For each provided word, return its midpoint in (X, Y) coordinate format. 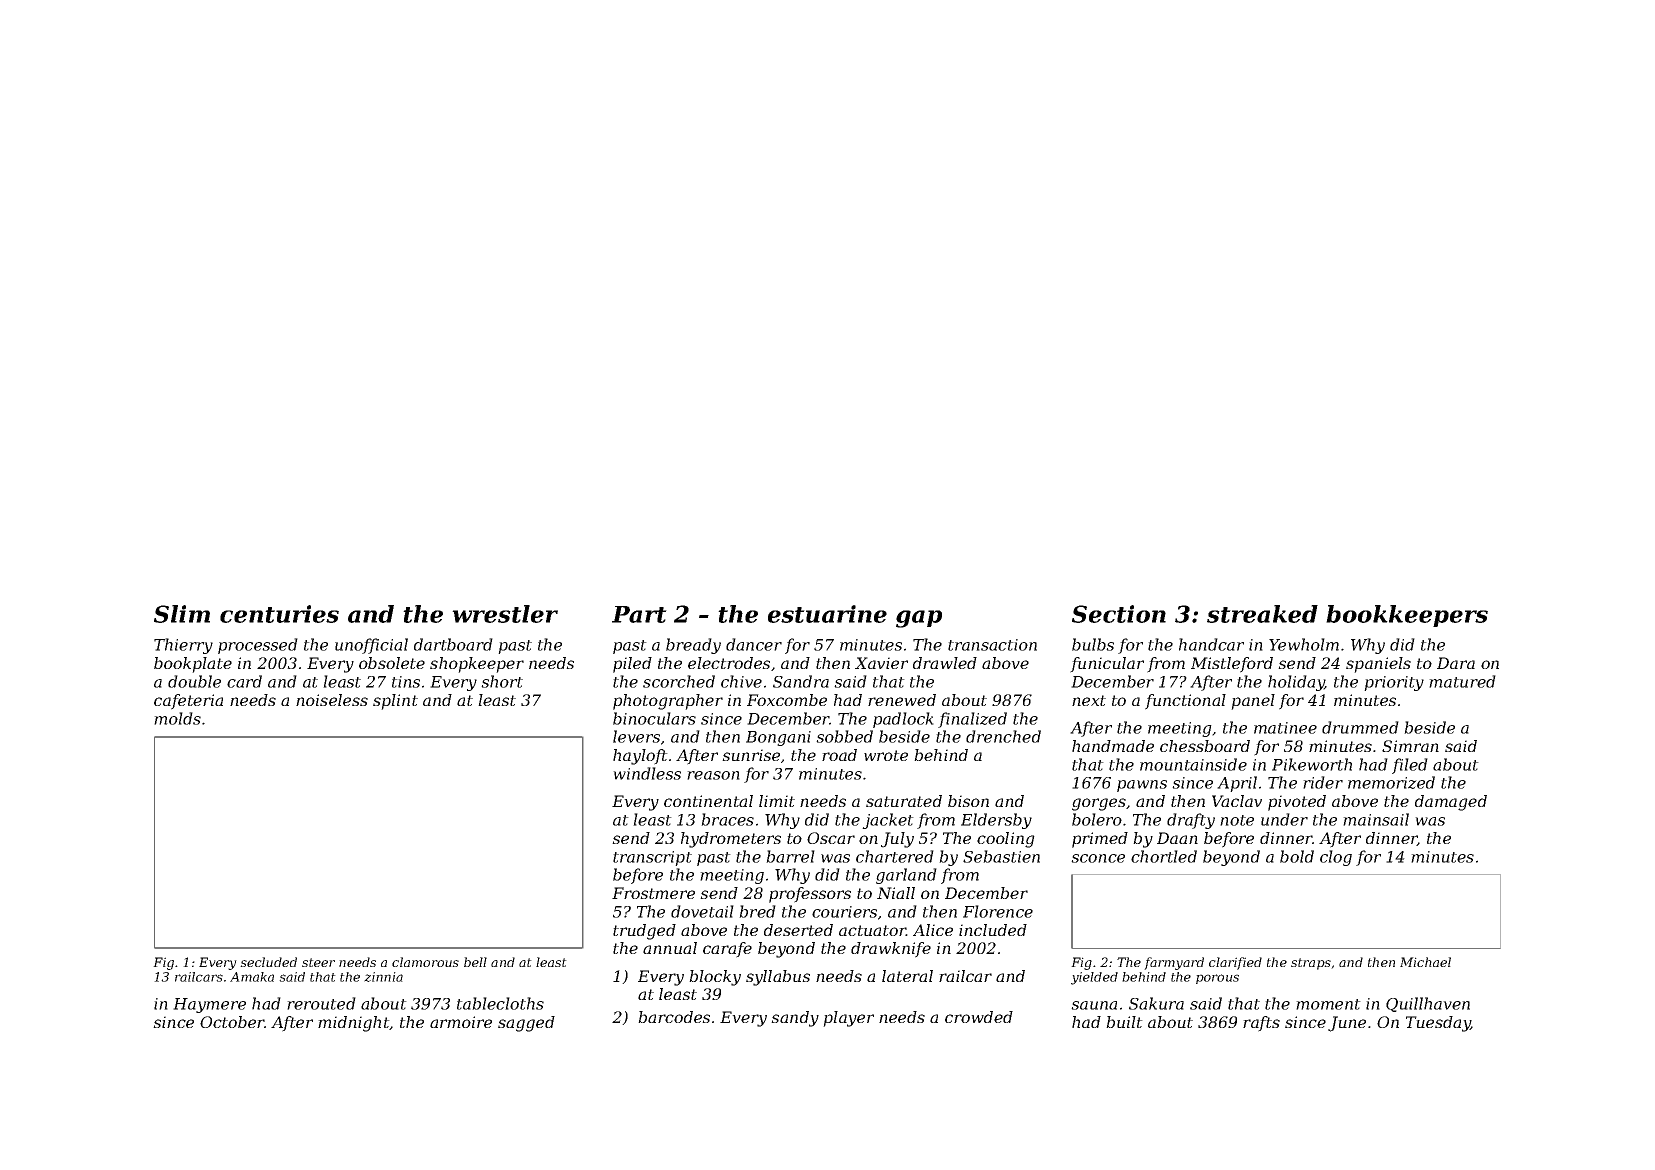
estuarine (827, 614)
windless (647, 773)
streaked (1262, 614)
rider (1323, 782)
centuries (279, 614)
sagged (526, 1024)
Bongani (778, 738)
